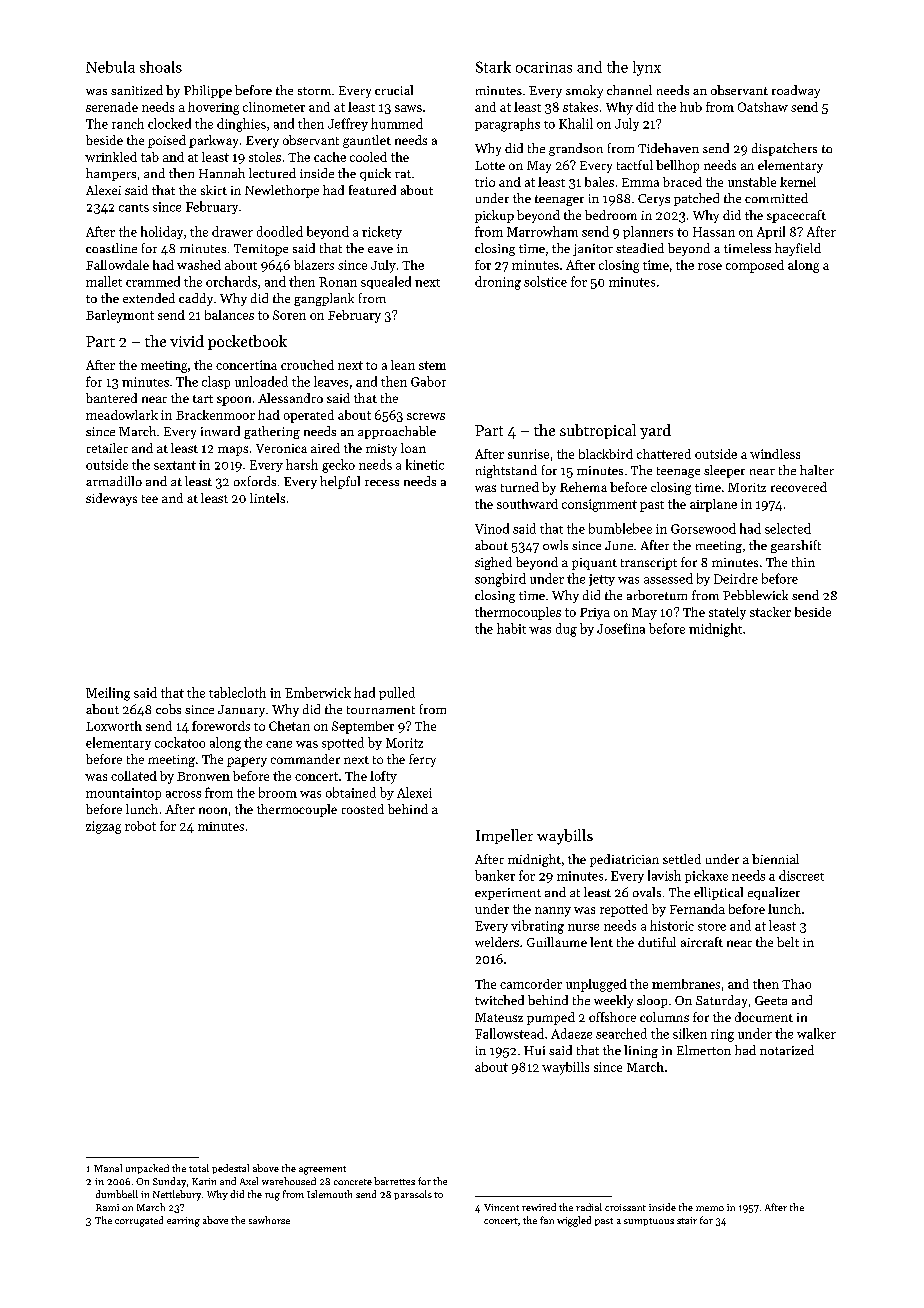 Image resolution: width=924 pixels, height=1308 pixels. What do you see at coordinates (710, 266) in the screenshot?
I see `rose` at bounding box center [710, 266].
